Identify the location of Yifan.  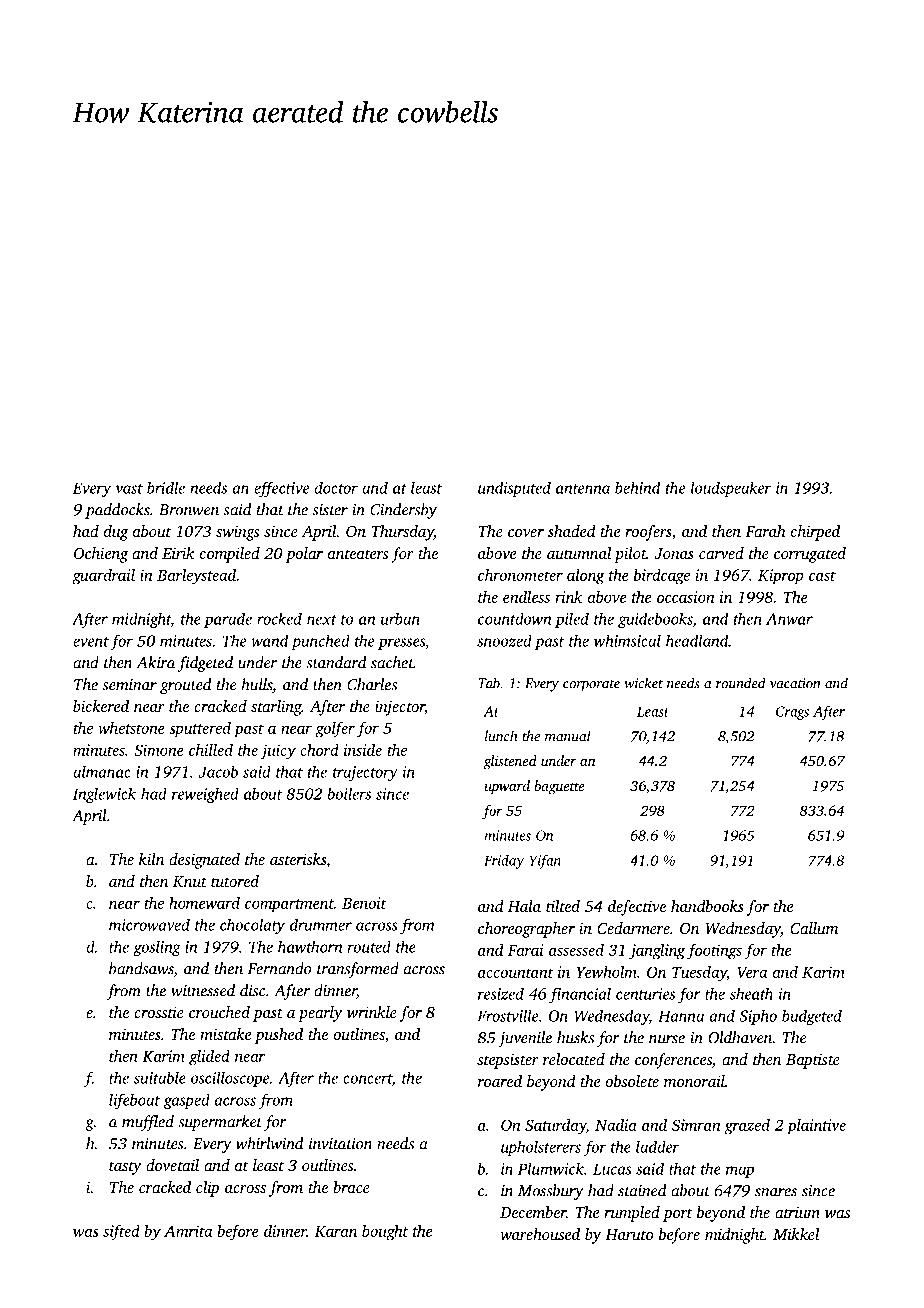
(545, 861).
